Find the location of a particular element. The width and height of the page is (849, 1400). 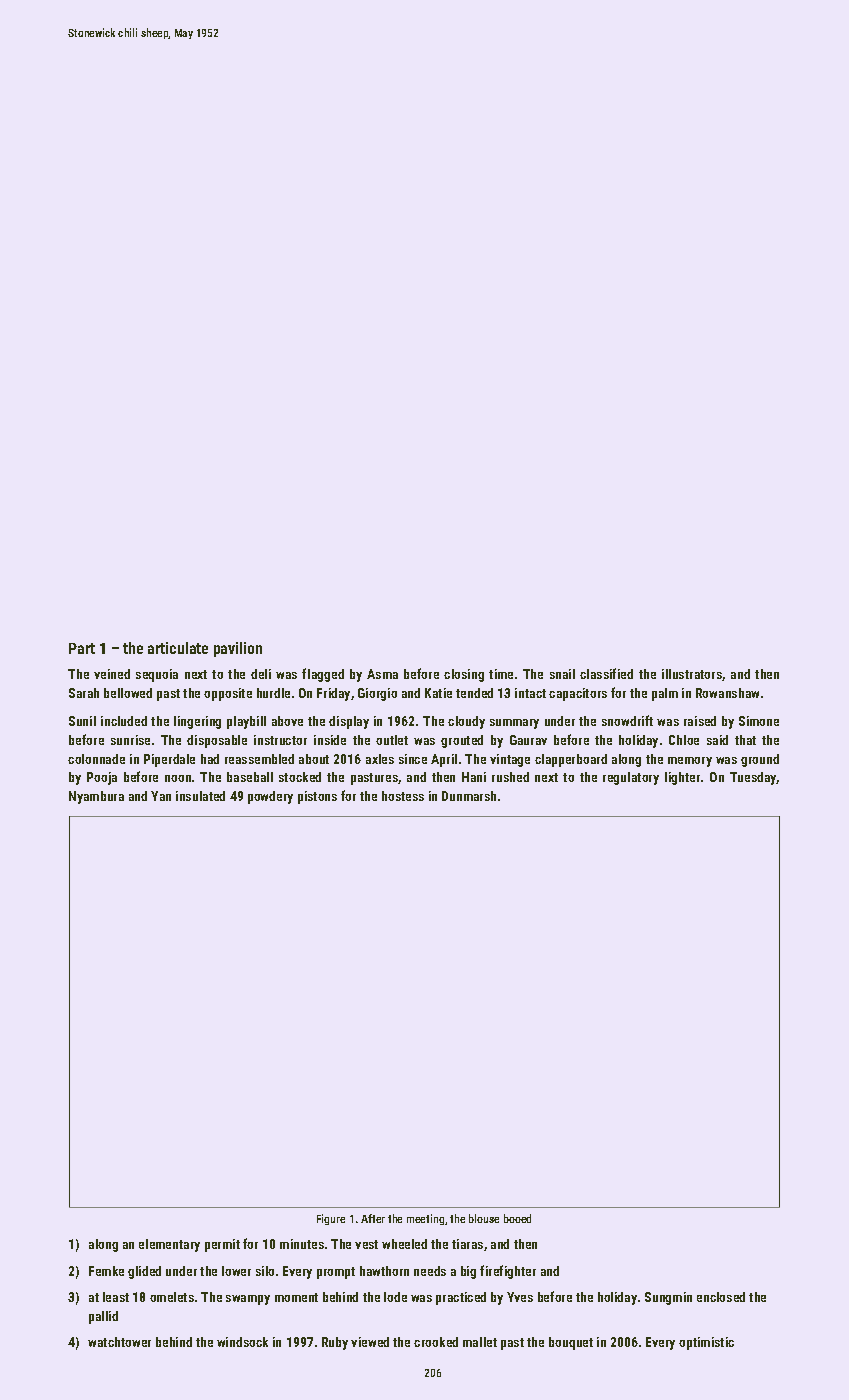

flagged is located at coordinates (323, 675).
